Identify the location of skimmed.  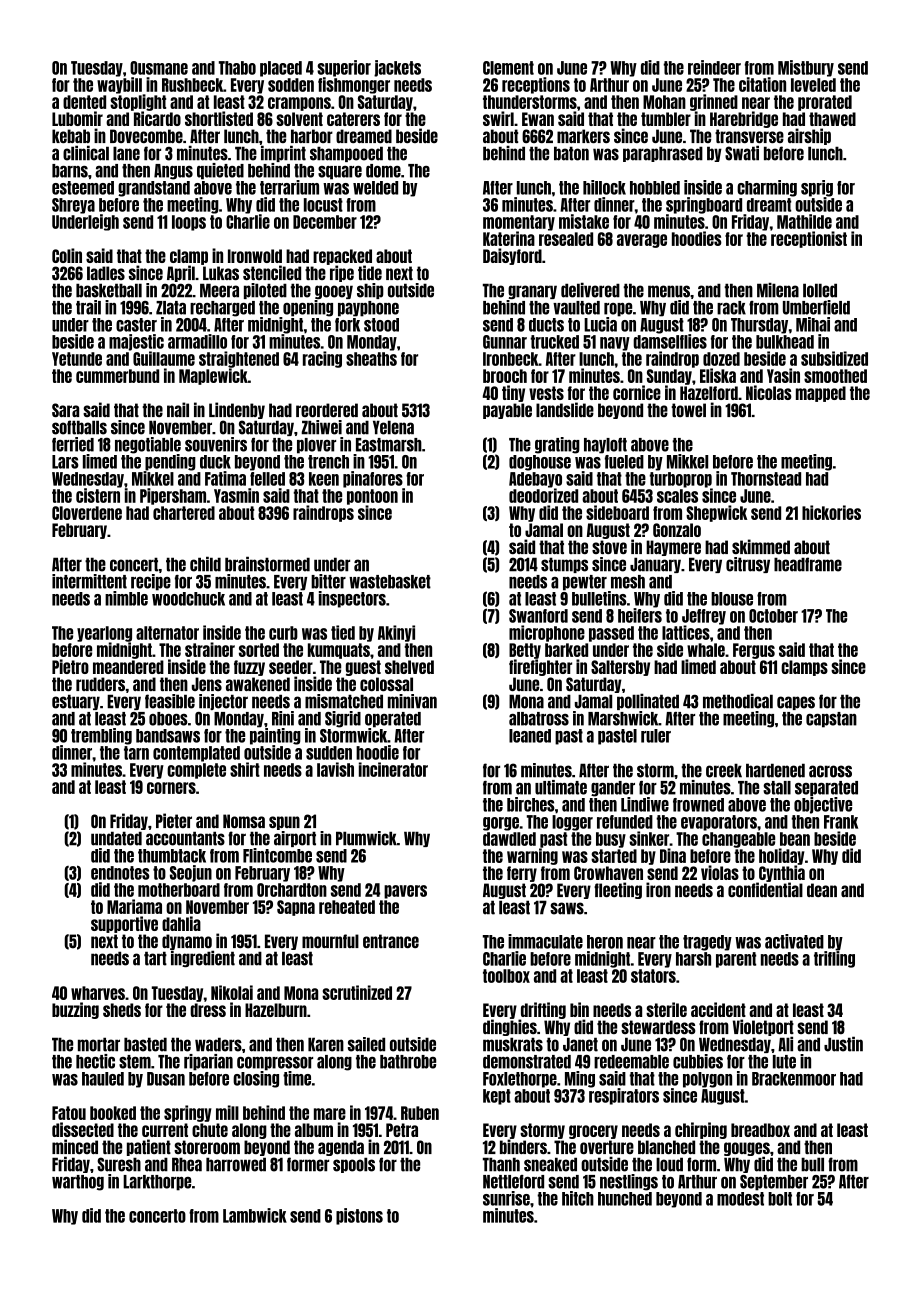
(761, 546).
